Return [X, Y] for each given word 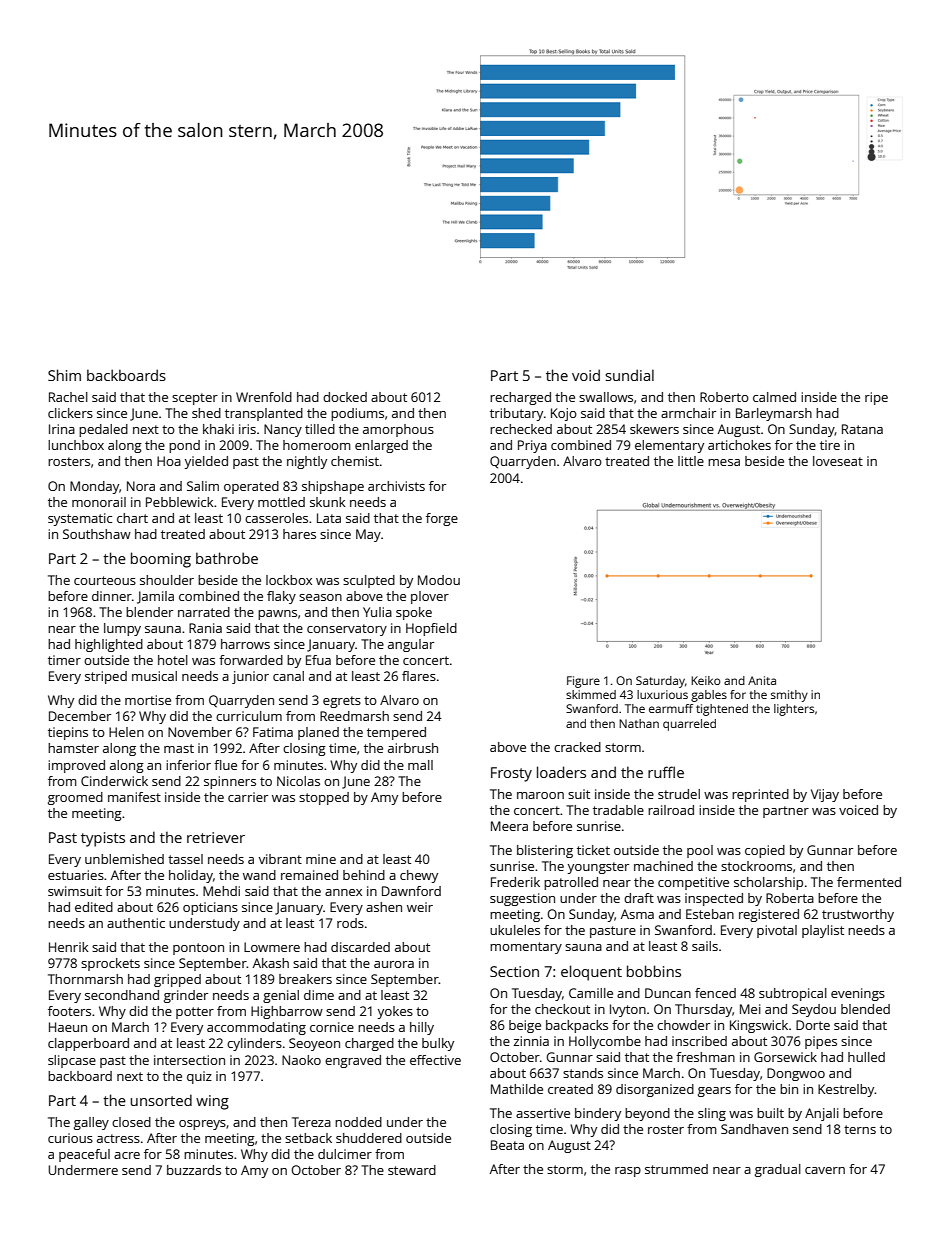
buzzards [194, 1170]
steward [412, 1170]
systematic [80, 519]
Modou [439, 580]
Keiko [705, 680]
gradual [778, 1170]
